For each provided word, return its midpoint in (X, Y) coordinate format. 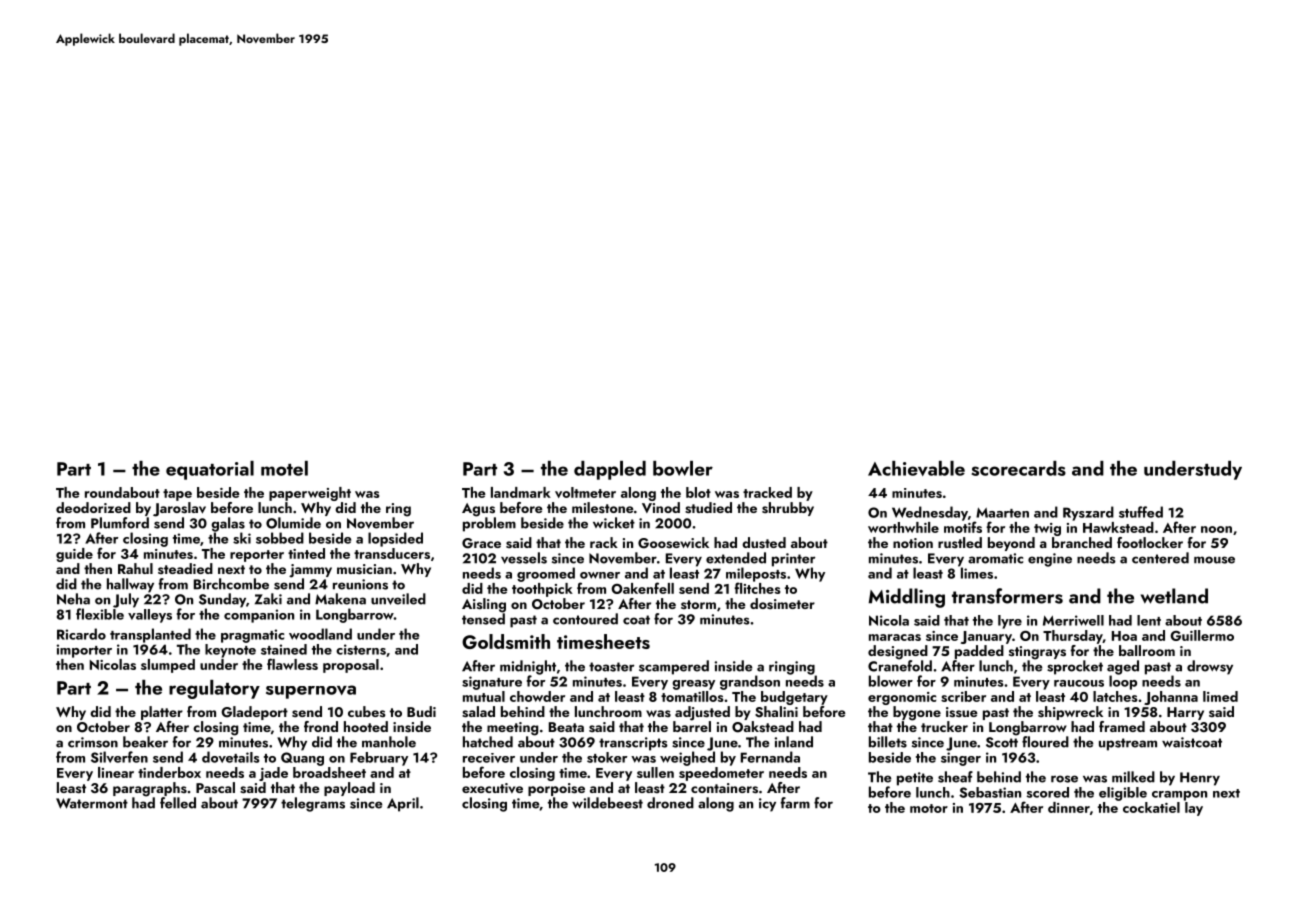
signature (492, 683)
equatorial (210, 470)
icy (767, 805)
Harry (1185, 713)
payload (349, 789)
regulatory (214, 689)
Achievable (916, 468)
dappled (610, 470)
